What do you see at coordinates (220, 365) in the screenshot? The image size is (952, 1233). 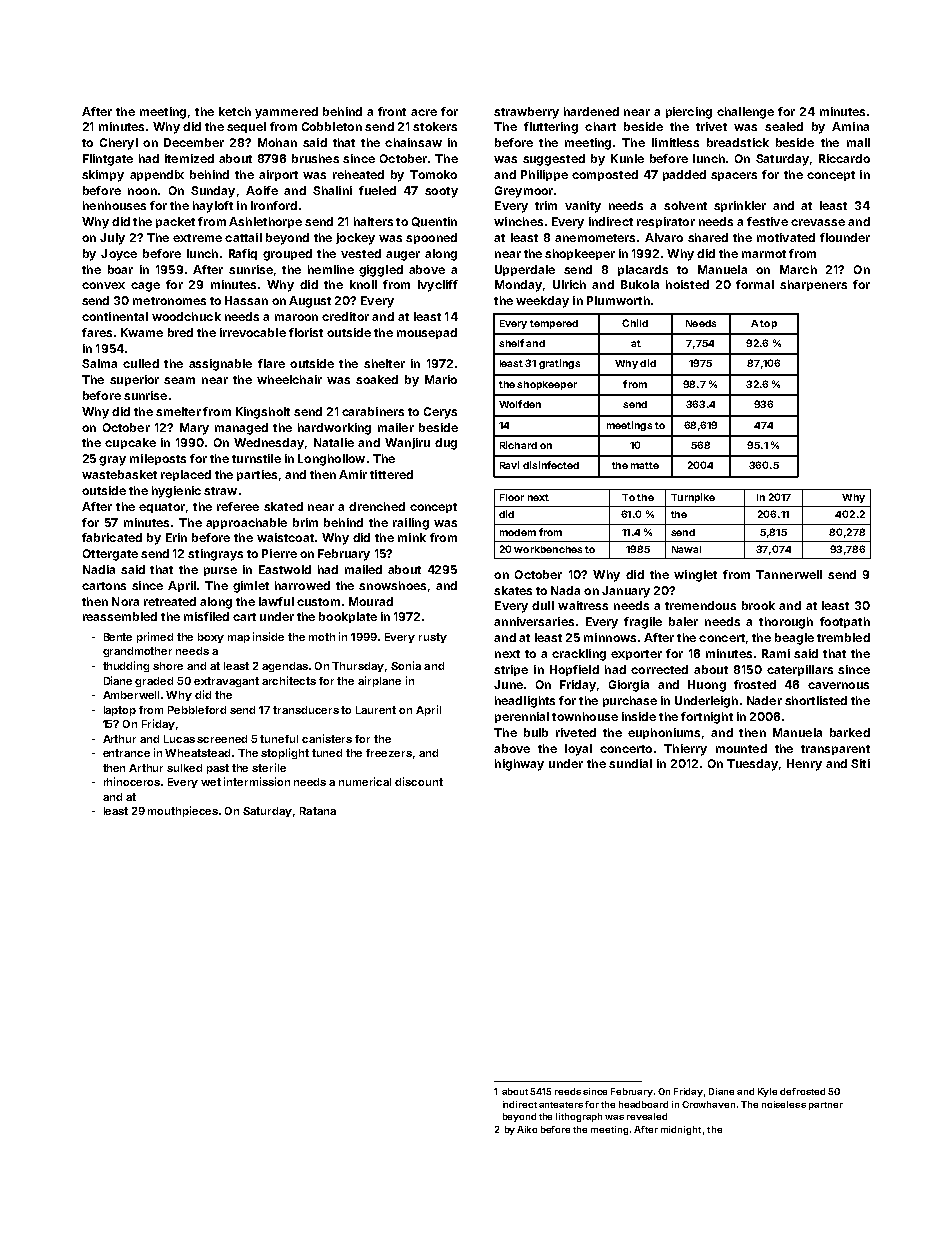 I see `assignable` at bounding box center [220, 365].
